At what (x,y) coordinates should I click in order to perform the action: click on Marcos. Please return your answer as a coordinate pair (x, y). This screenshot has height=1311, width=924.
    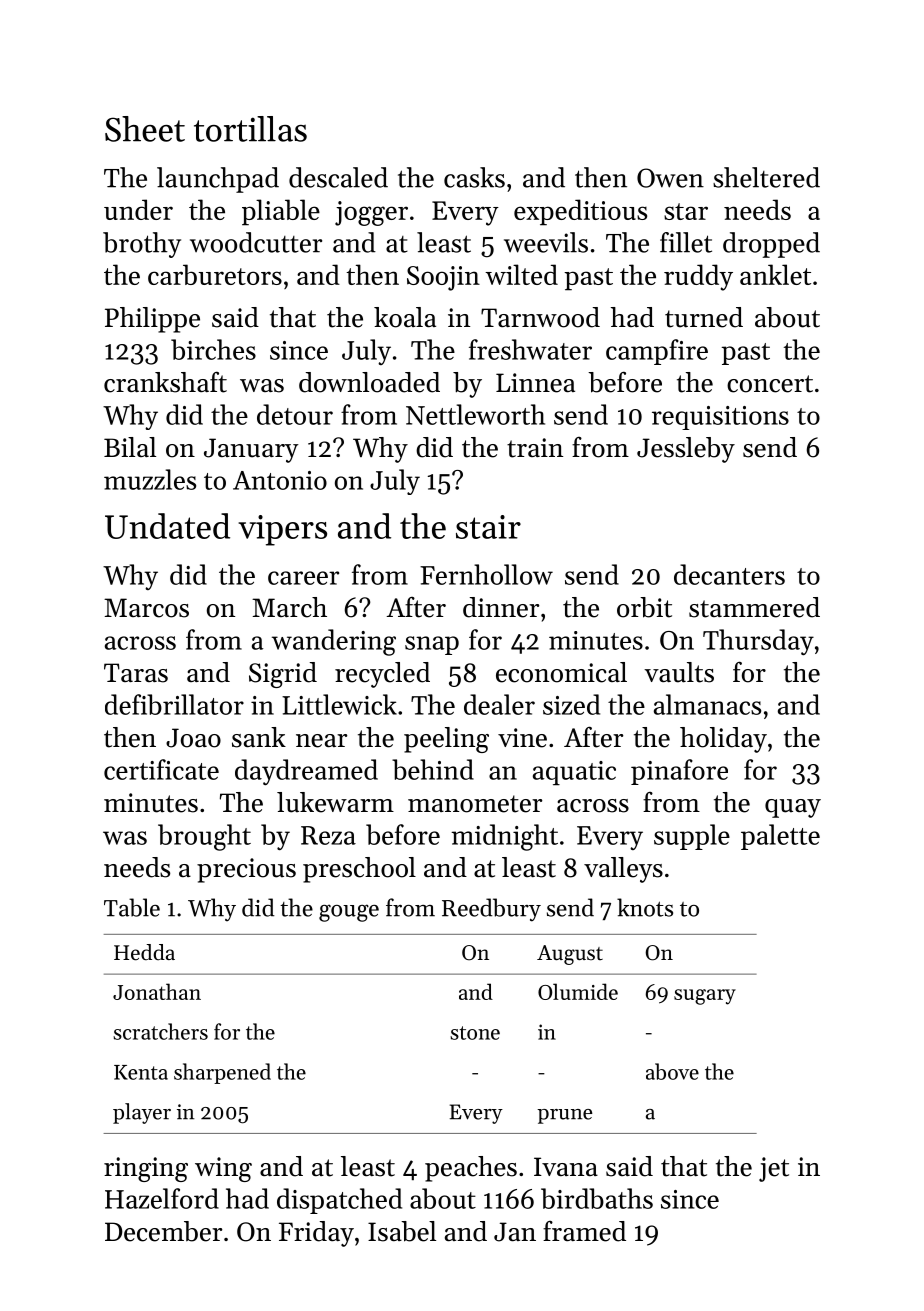
    Looking at the image, I should click on (146, 608).
